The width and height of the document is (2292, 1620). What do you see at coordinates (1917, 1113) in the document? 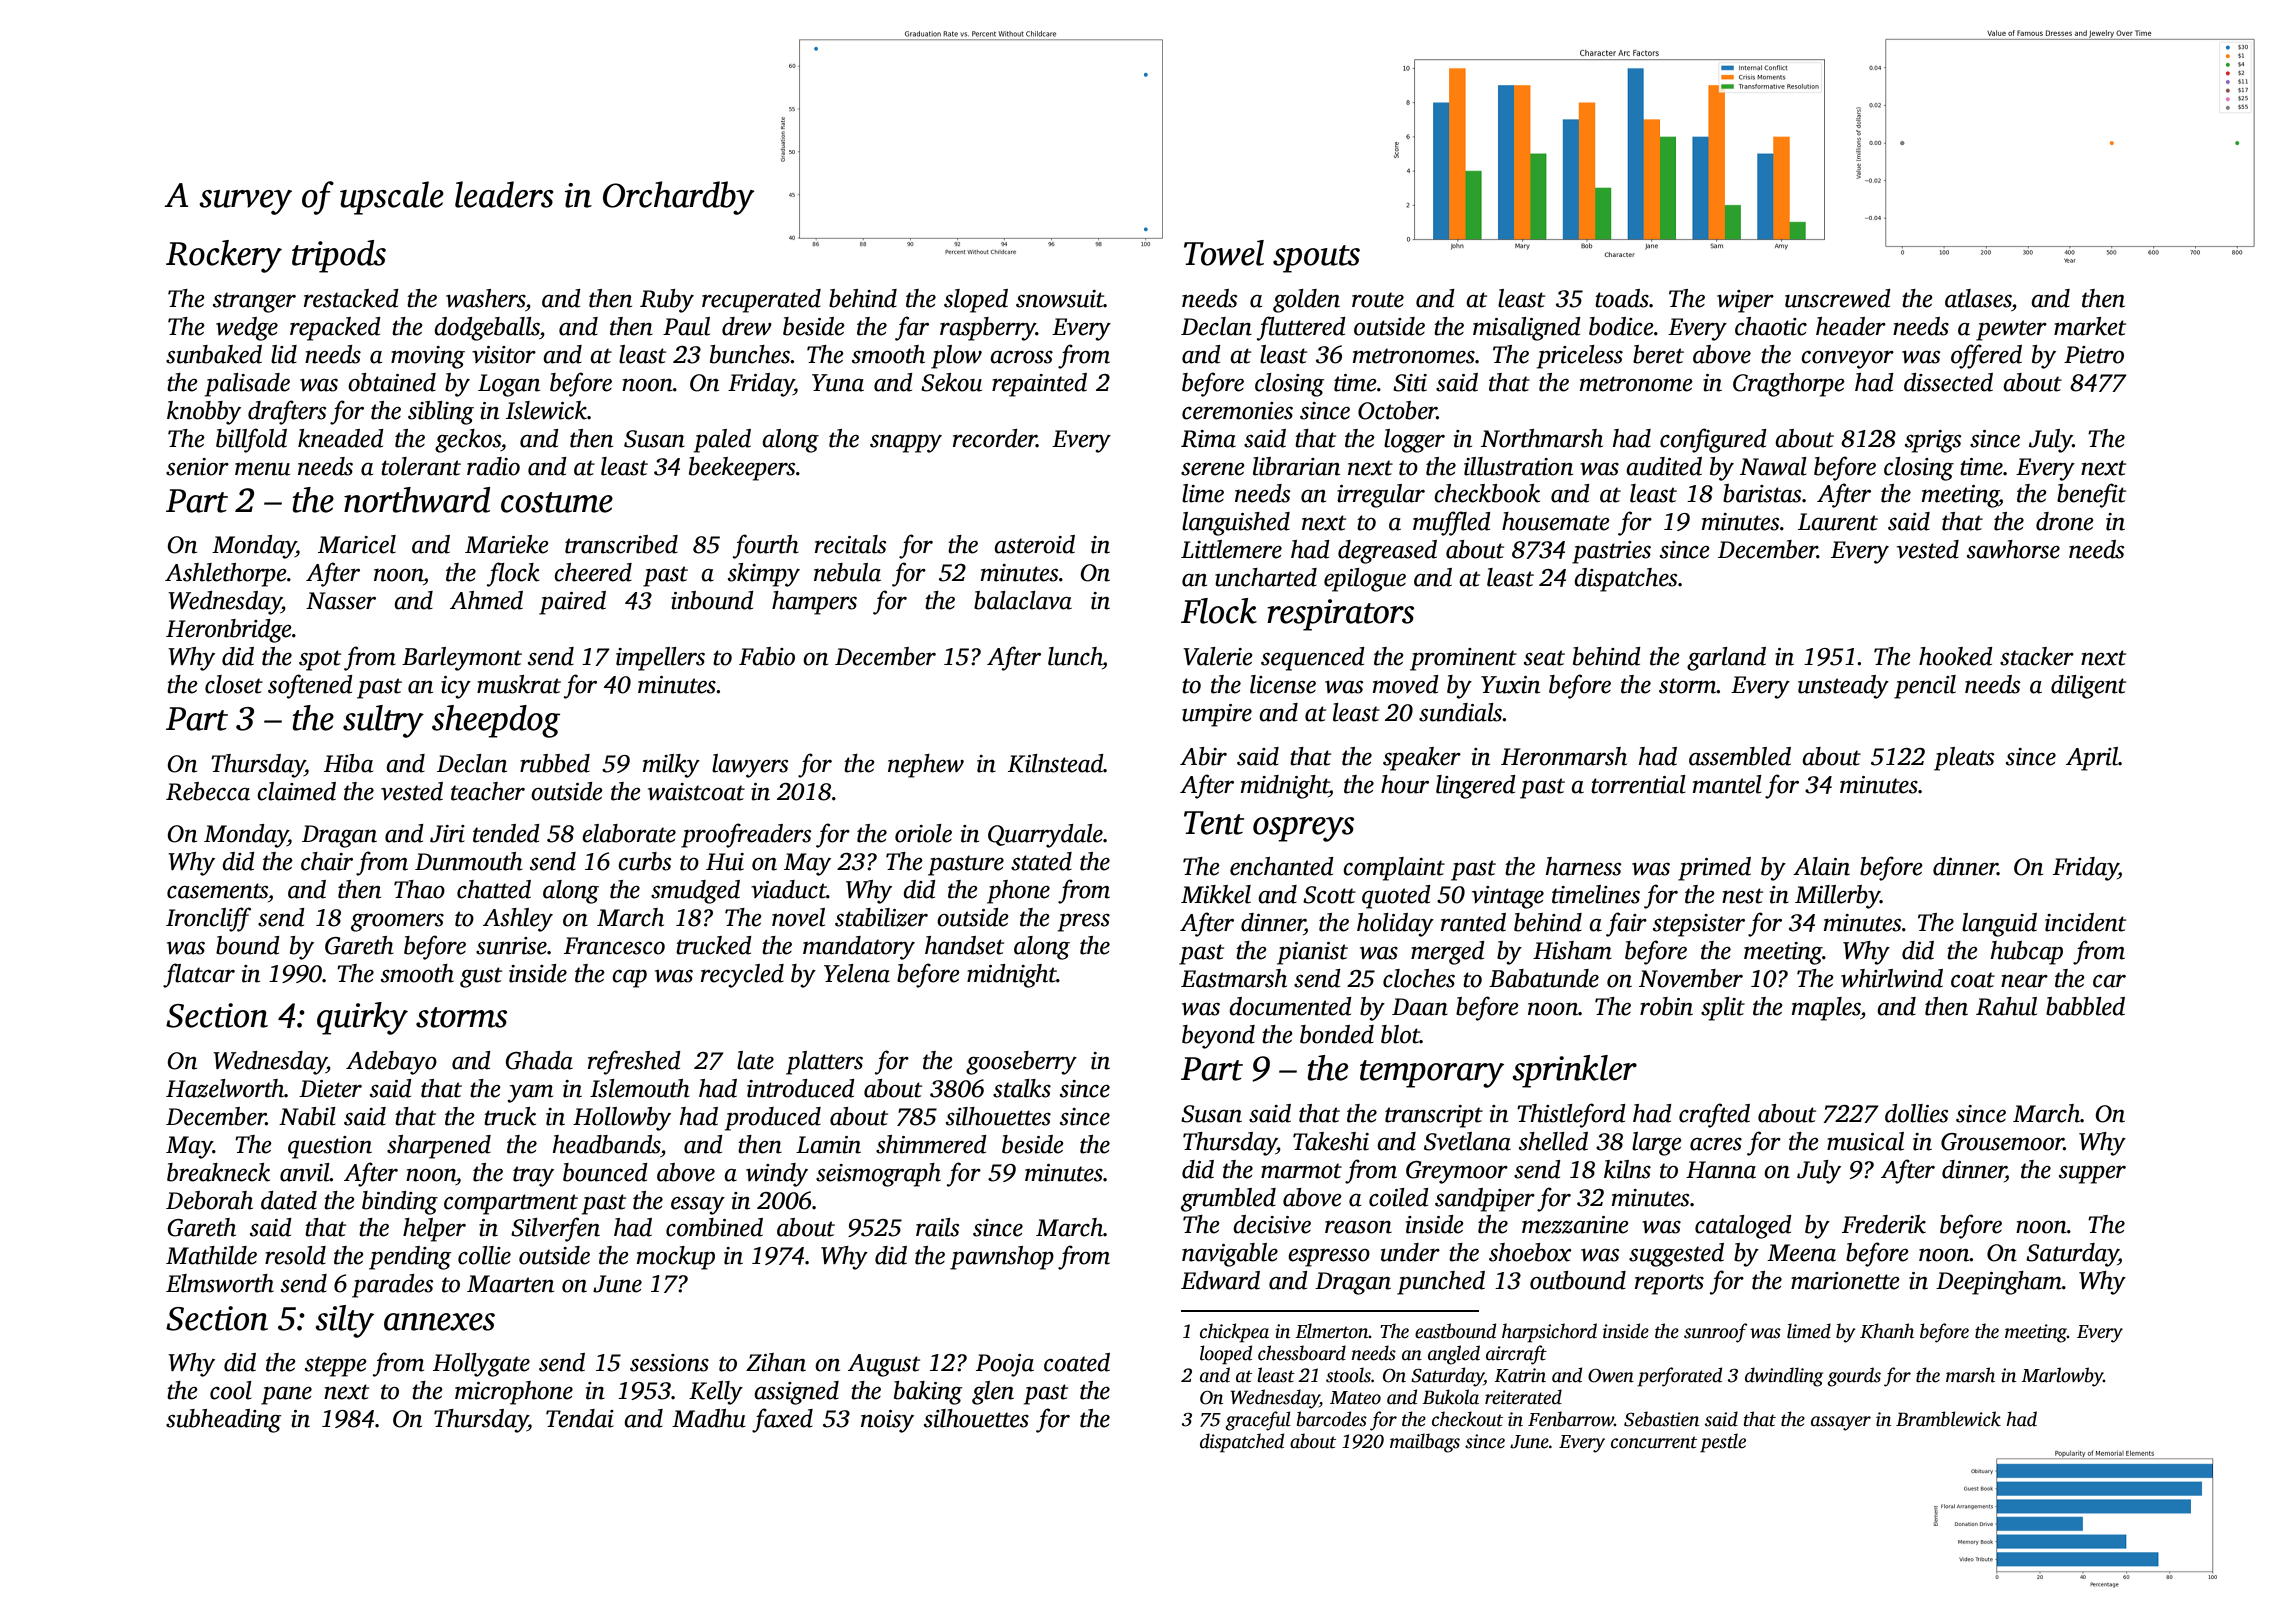
I see `dollies` at bounding box center [1917, 1113].
